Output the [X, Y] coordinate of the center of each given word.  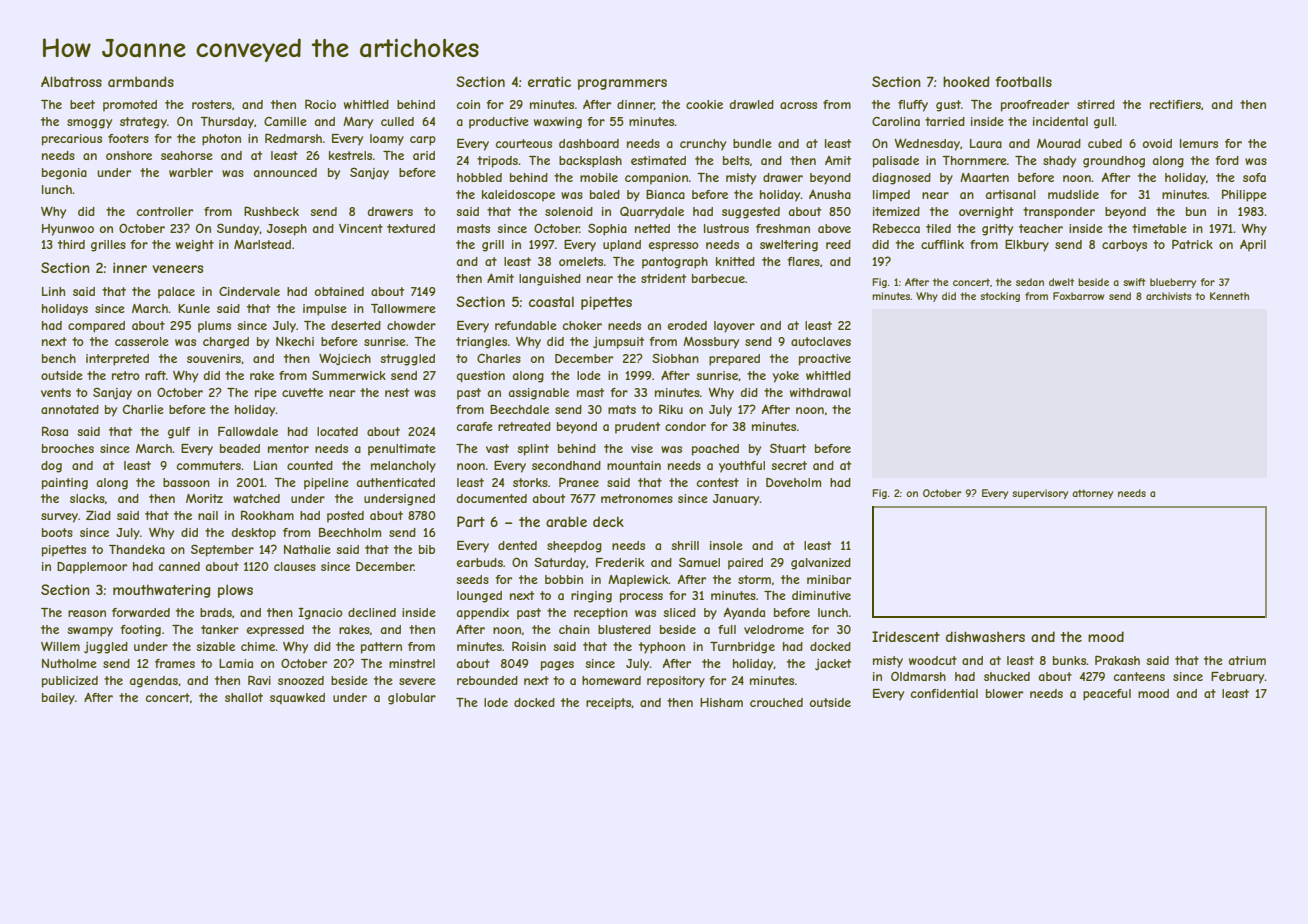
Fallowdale [248, 431]
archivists [1169, 296]
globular [412, 699]
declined [372, 612]
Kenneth [1229, 296]
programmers [622, 84]
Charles [499, 358]
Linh [53, 291]
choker [582, 325]
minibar [829, 579]
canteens [1139, 676]
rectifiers [1175, 104]
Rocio [320, 104]
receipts [609, 704]
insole [726, 545]
